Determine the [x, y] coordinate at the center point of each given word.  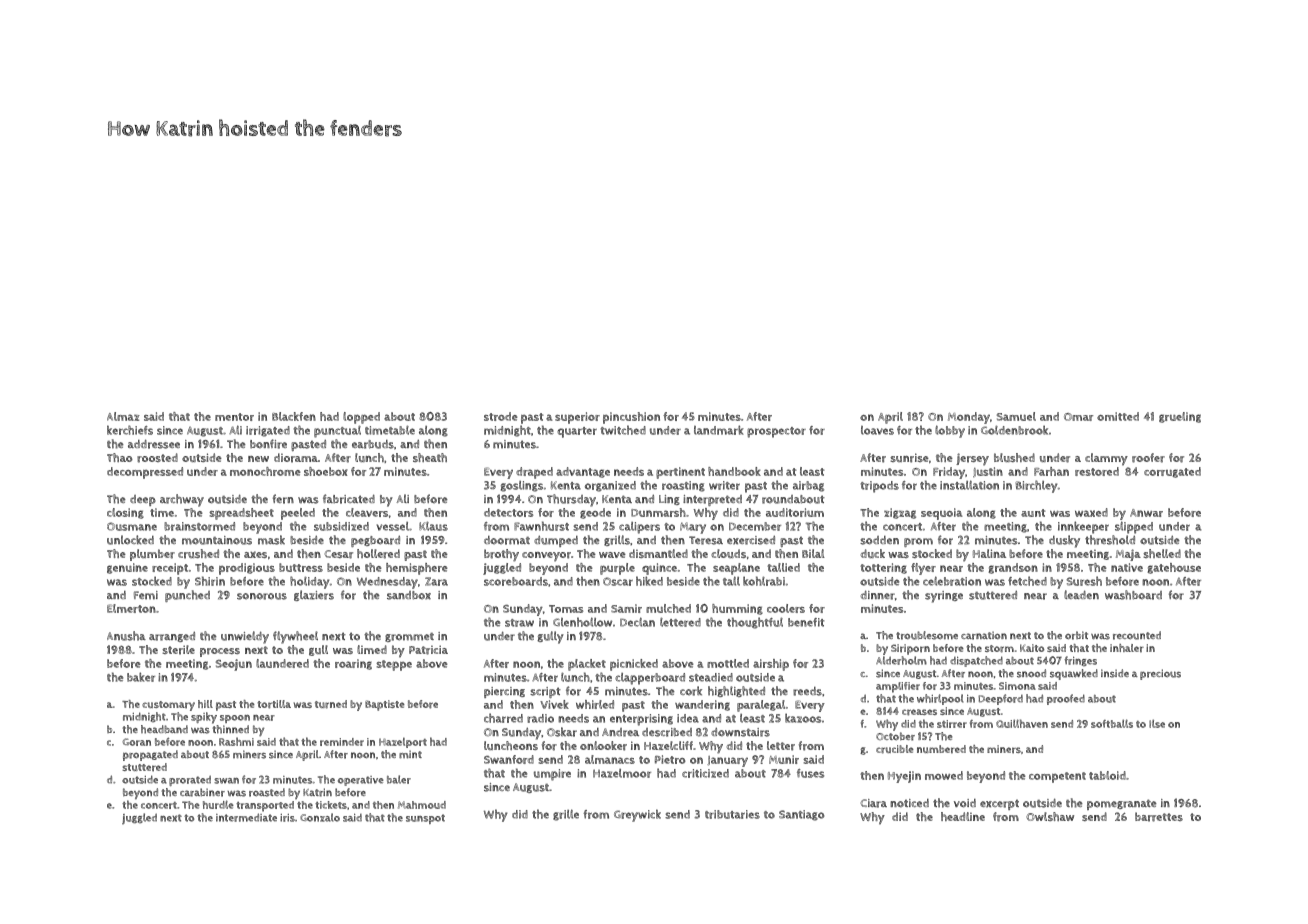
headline [963, 816]
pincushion [631, 418]
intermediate [246, 817]
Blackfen [294, 416]
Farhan [1051, 471]
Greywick [637, 815]
